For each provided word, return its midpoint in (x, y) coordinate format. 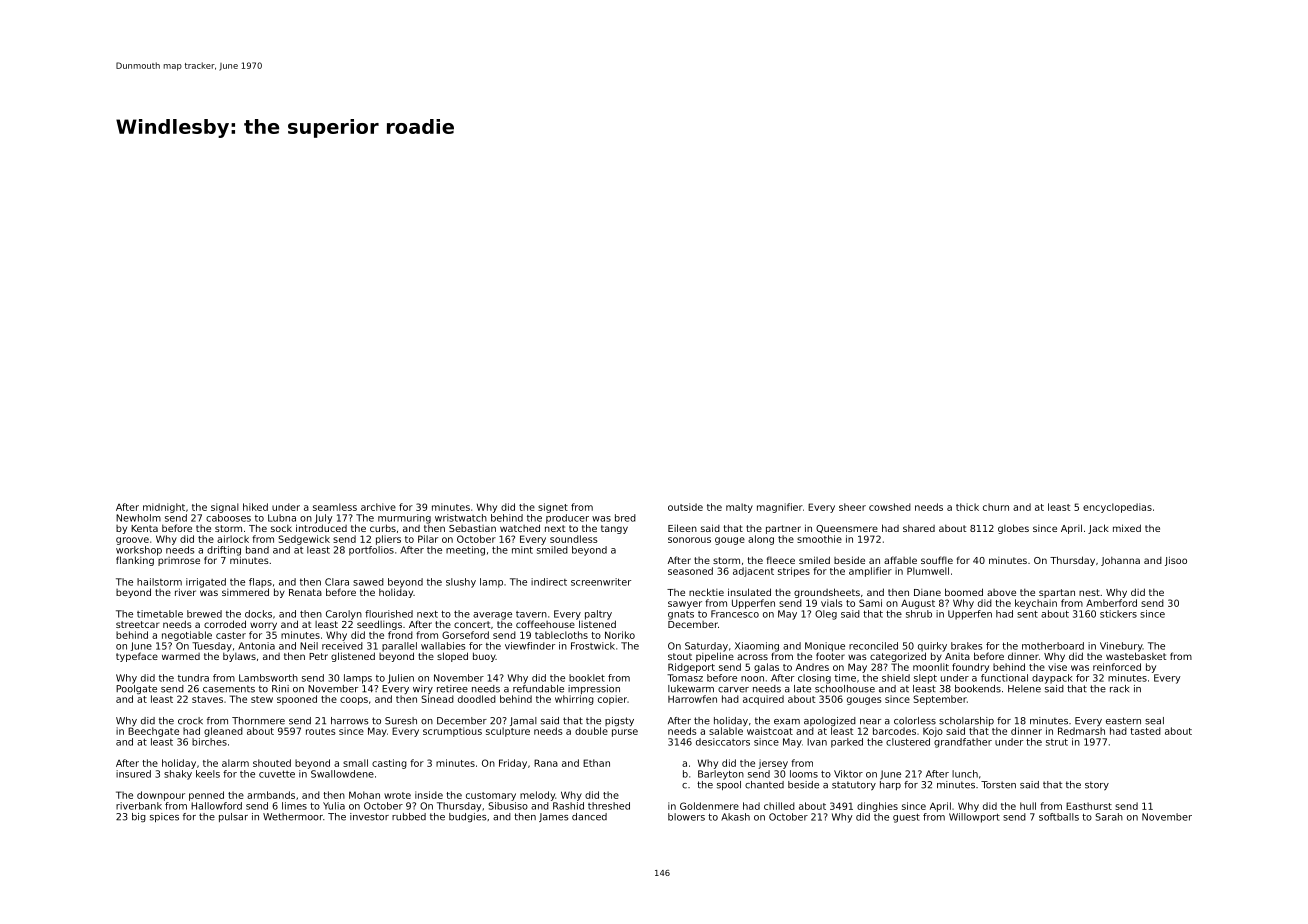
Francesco (735, 614)
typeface (137, 657)
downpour (161, 796)
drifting (224, 551)
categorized (898, 657)
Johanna (1120, 561)
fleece (781, 560)
